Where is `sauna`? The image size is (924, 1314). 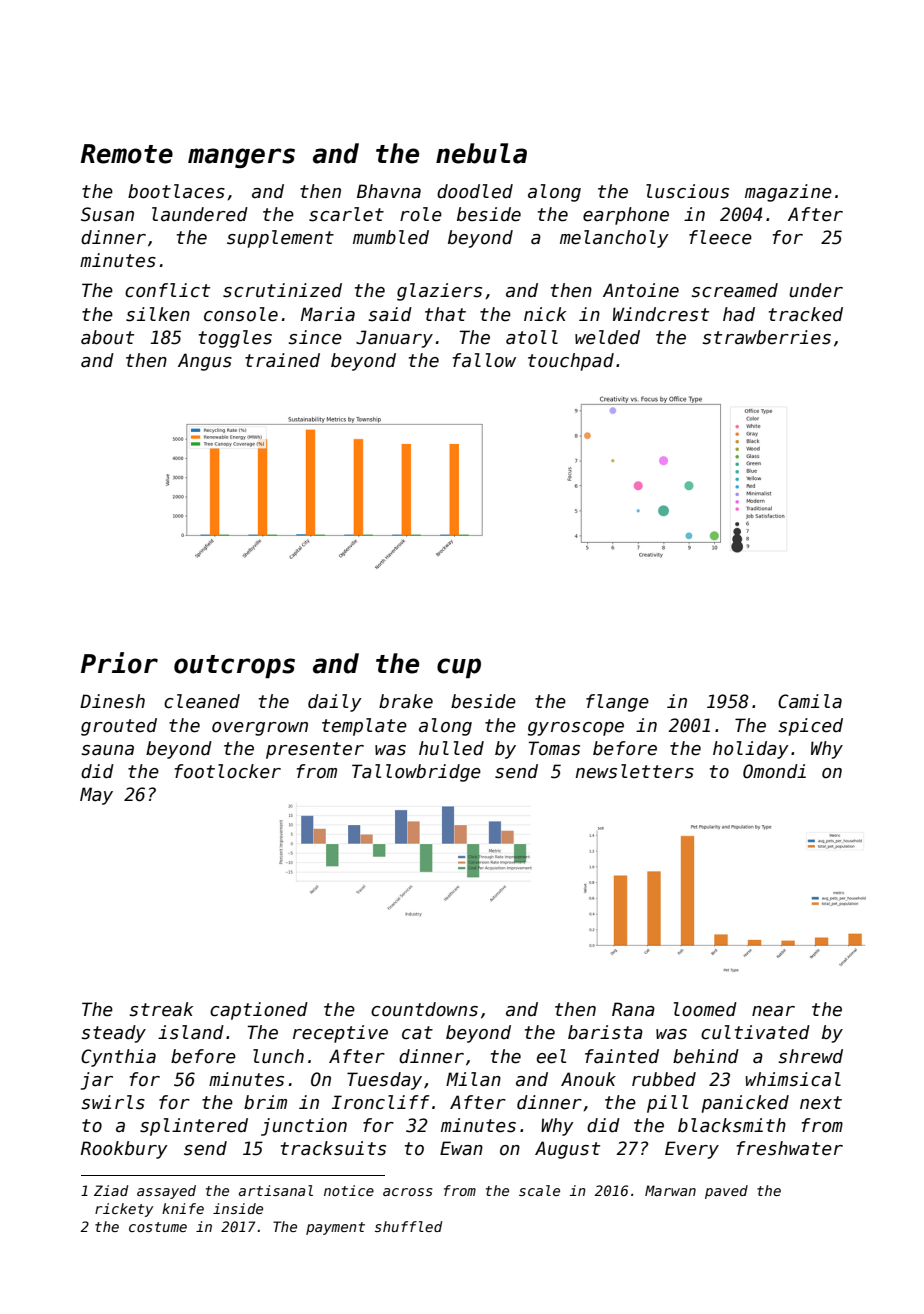 sauna is located at coordinates (107, 750).
